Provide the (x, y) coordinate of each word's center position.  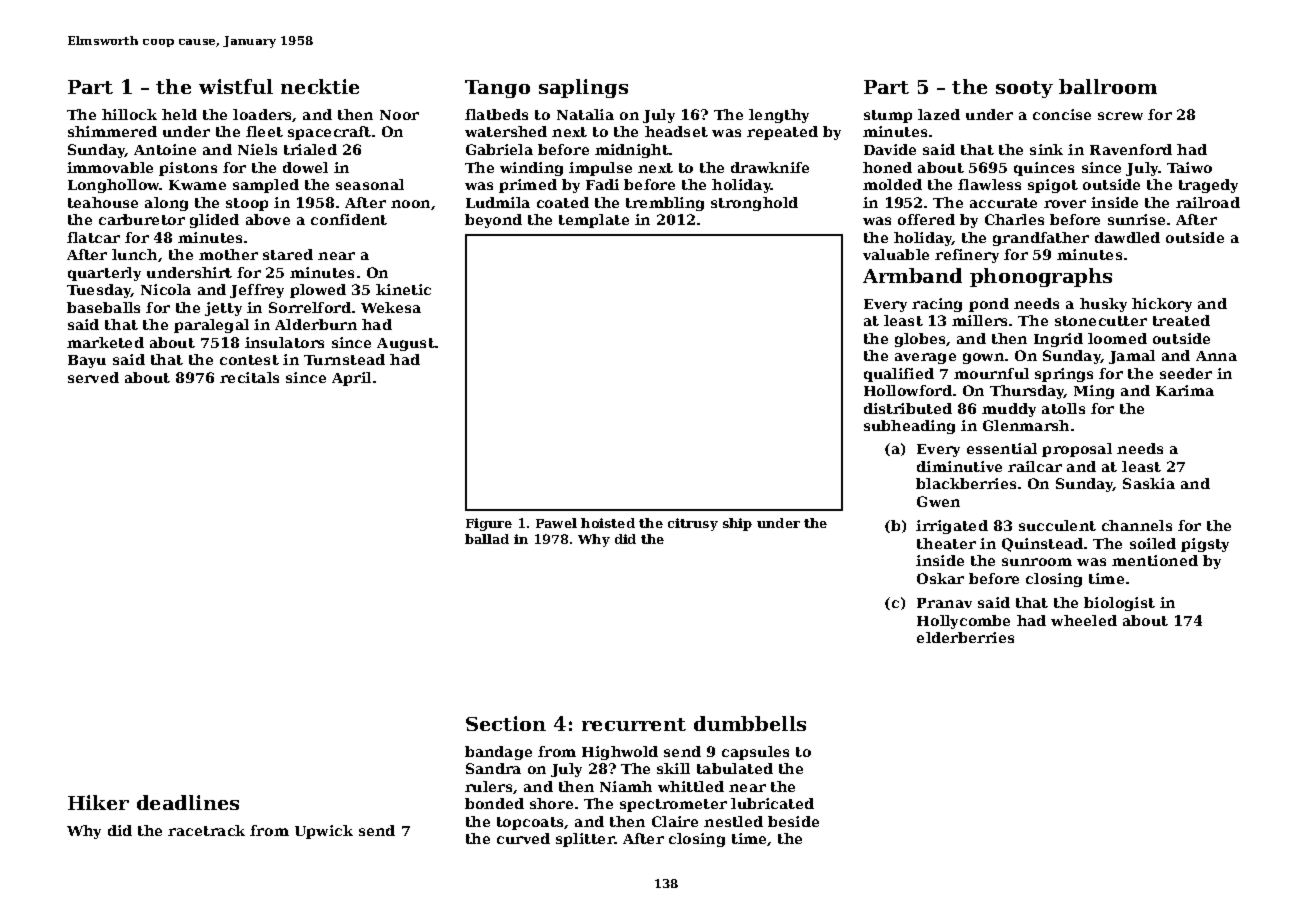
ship (737, 524)
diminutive (959, 466)
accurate (1003, 203)
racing (937, 305)
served (93, 377)
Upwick (324, 832)
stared (288, 254)
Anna (1216, 356)
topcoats (531, 823)
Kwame (197, 185)
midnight (632, 151)
